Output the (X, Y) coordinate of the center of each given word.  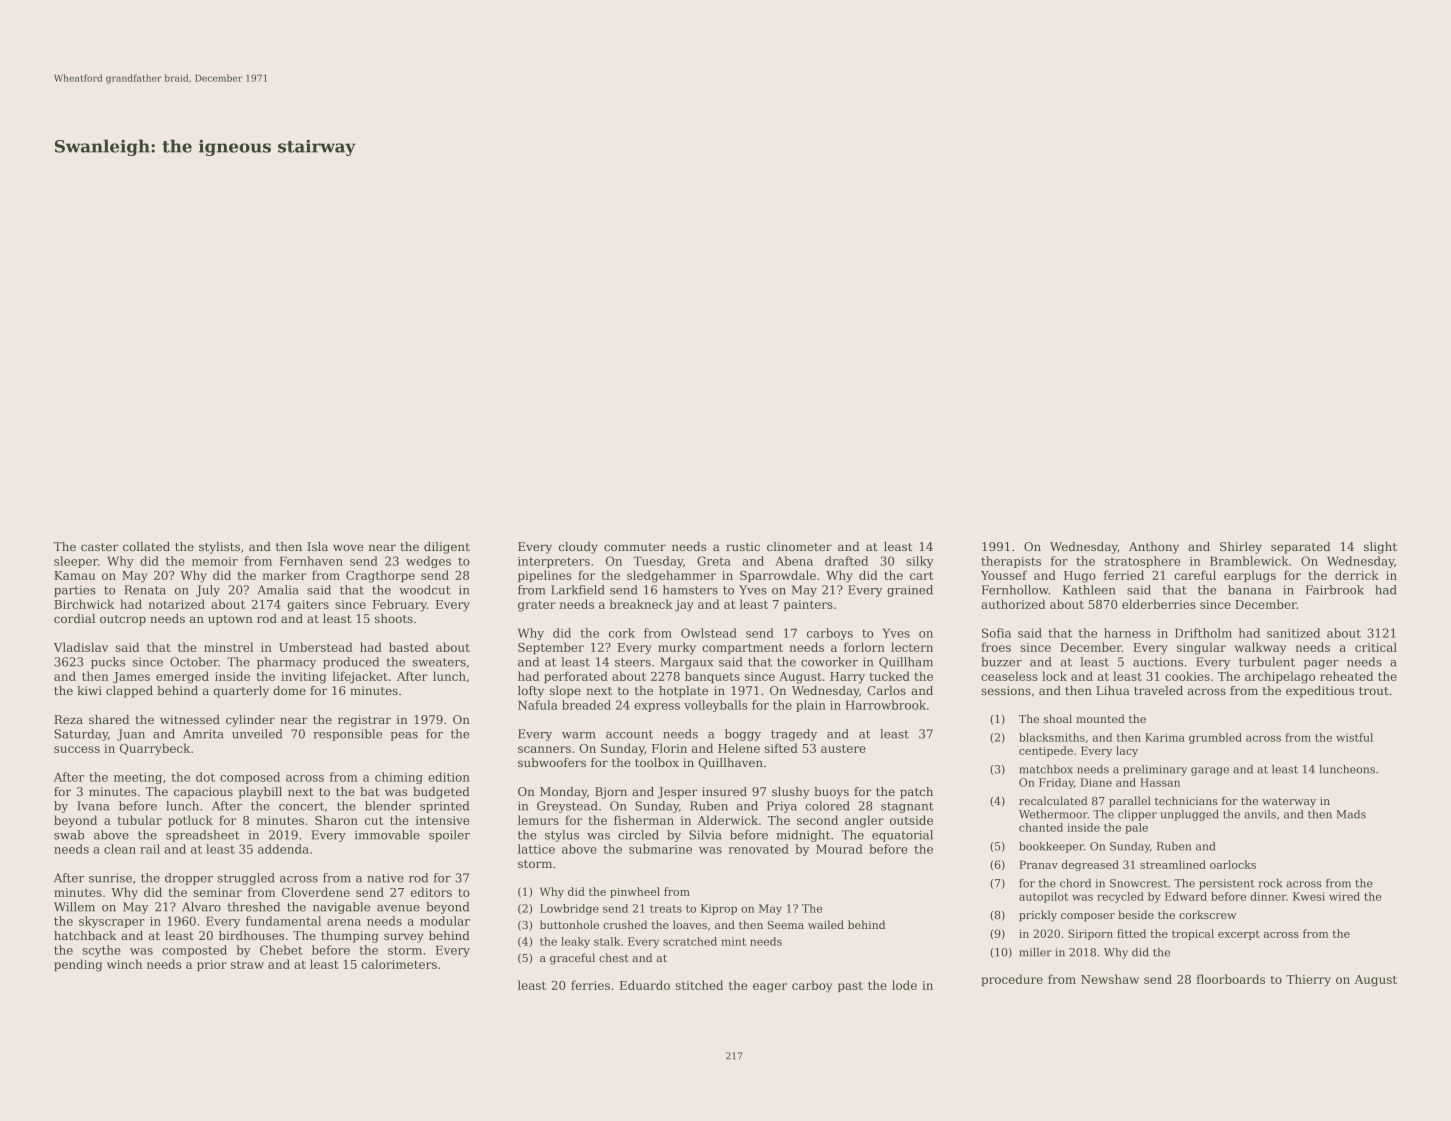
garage (1210, 771)
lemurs (538, 820)
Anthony (1154, 548)
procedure (1012, 980)
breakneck (641, 604)
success (77, 749)
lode (904, 985)
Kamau (74, 575)
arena (344, 922)
